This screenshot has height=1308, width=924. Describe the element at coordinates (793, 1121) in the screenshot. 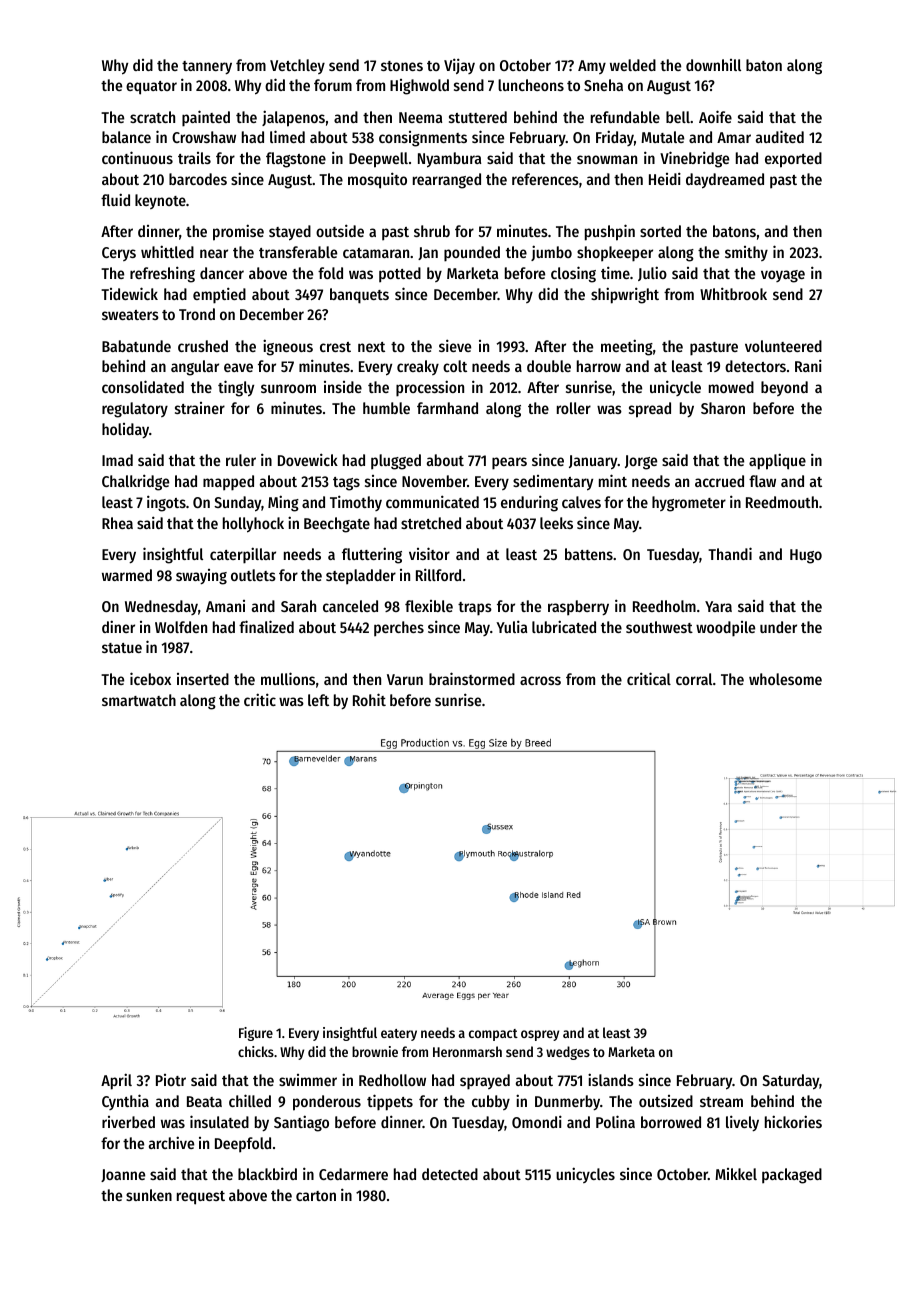

I see `hickories` at that location.
